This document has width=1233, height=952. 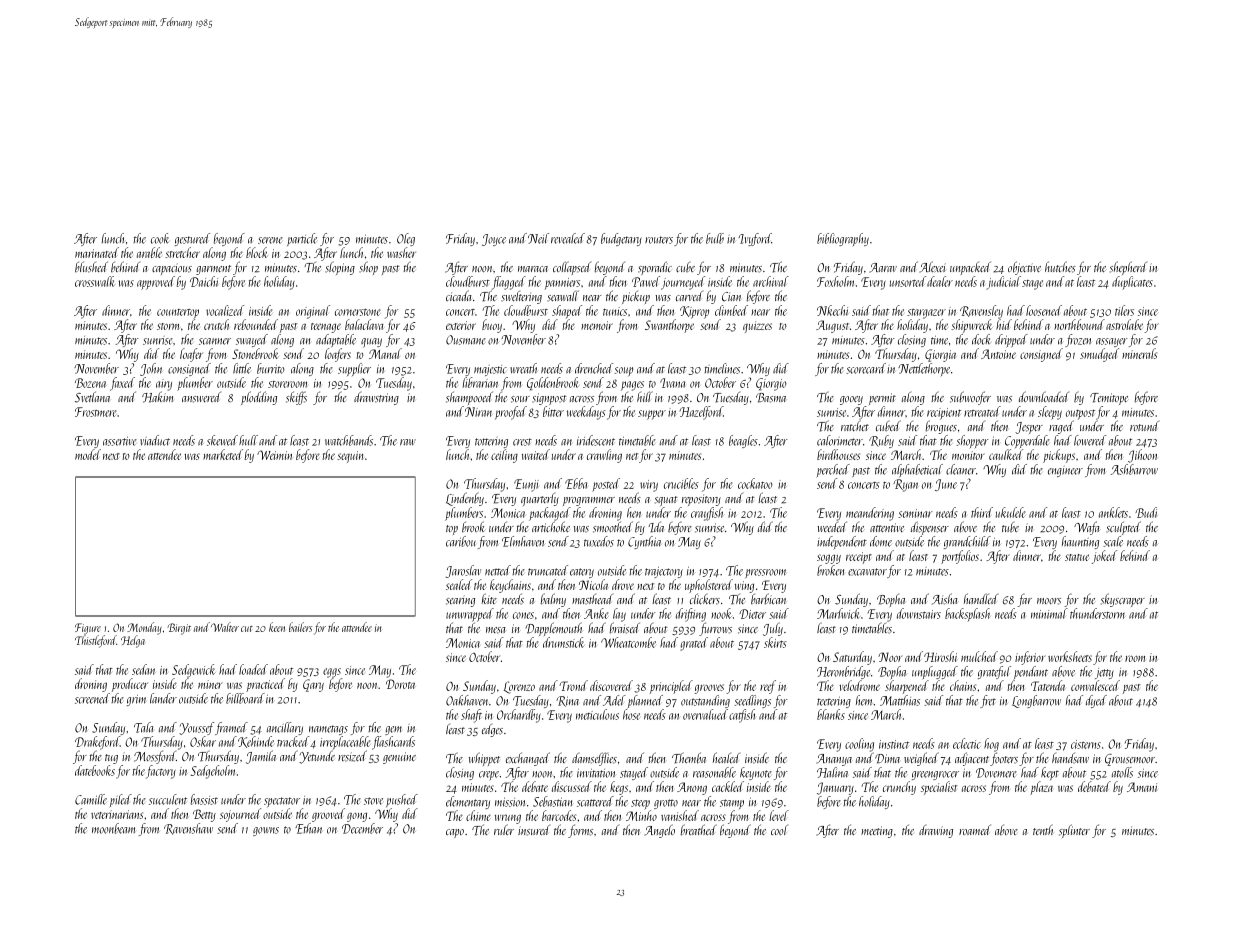 What do you see at coordinates (1087, 528) in the document?
I see `Wafa` at bounding box center [1087, 528].
